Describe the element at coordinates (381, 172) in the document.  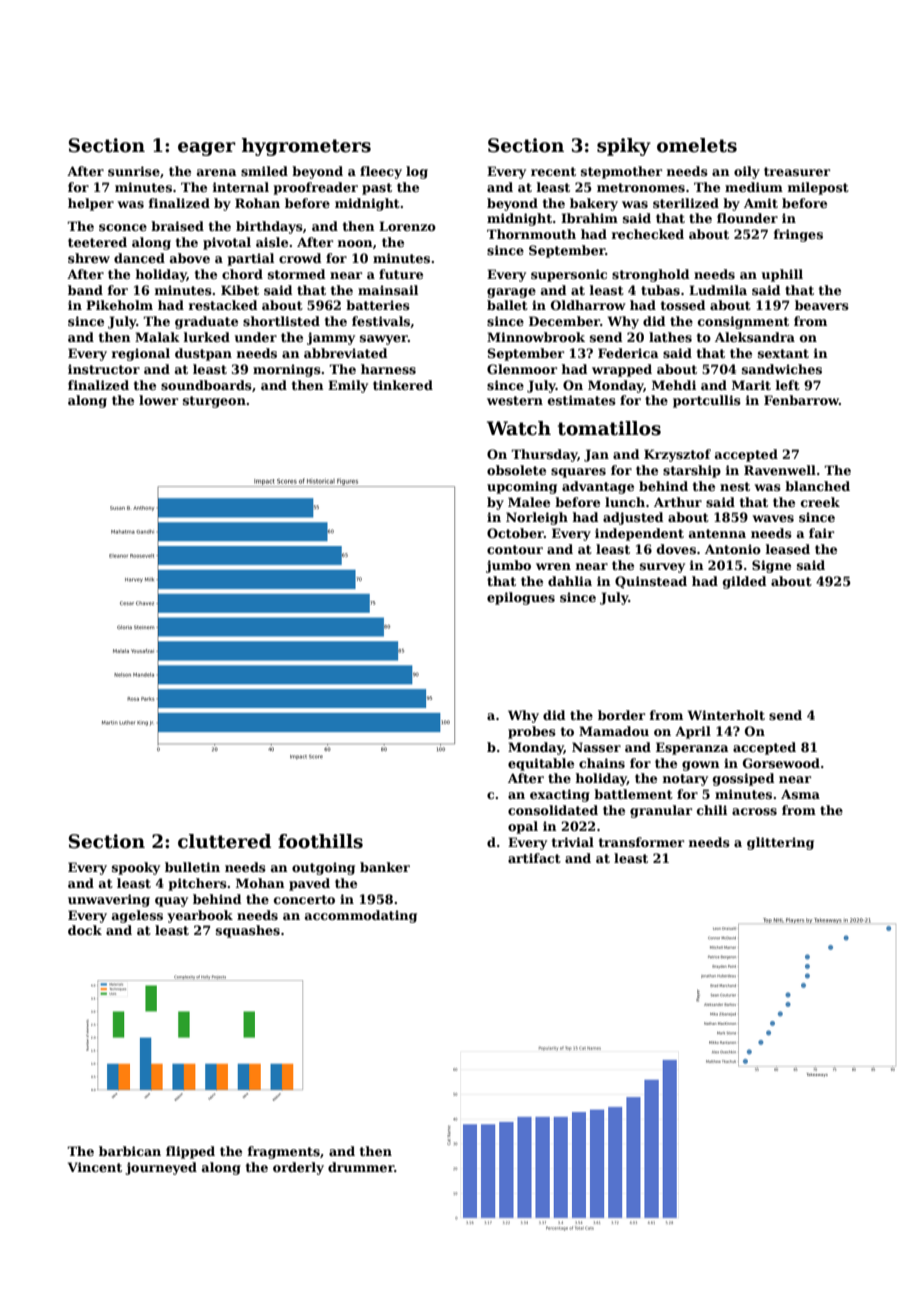
I see `fleecy` at that location.
